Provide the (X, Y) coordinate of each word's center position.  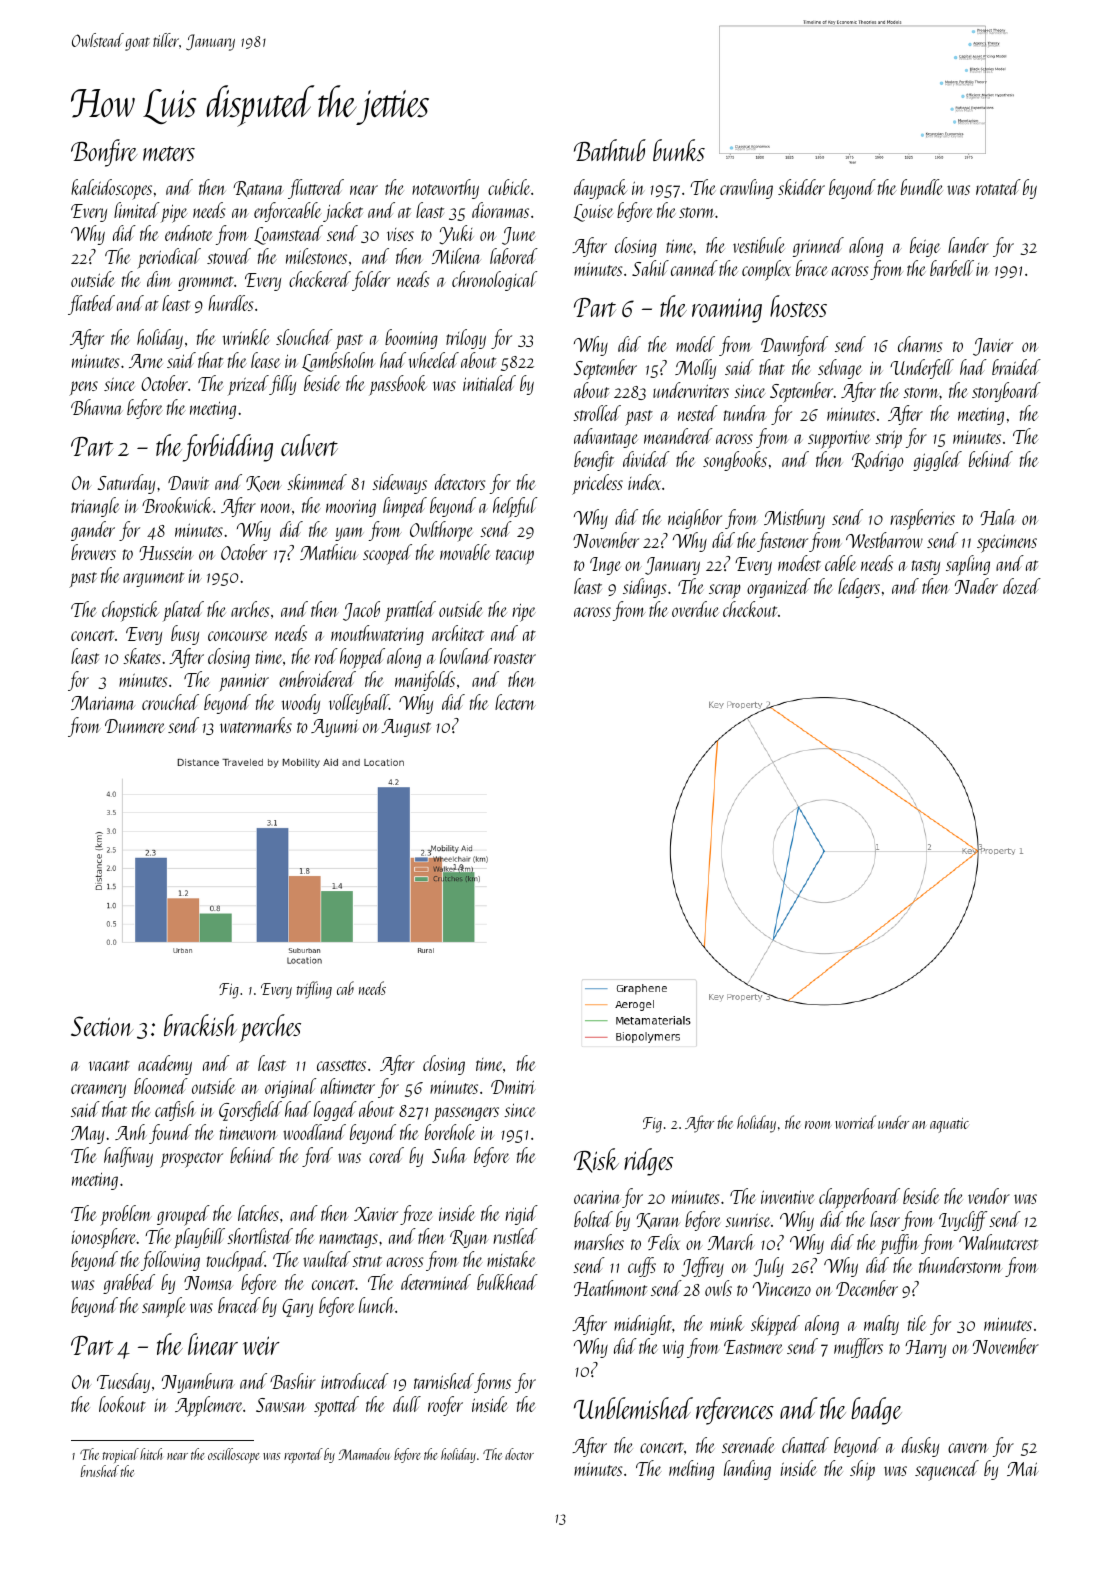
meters (169, 153)
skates (142, 656)
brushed (100, 1471)
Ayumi (334, 728)
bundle (922, 187)
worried (855, 1122)
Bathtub (610, 150)
